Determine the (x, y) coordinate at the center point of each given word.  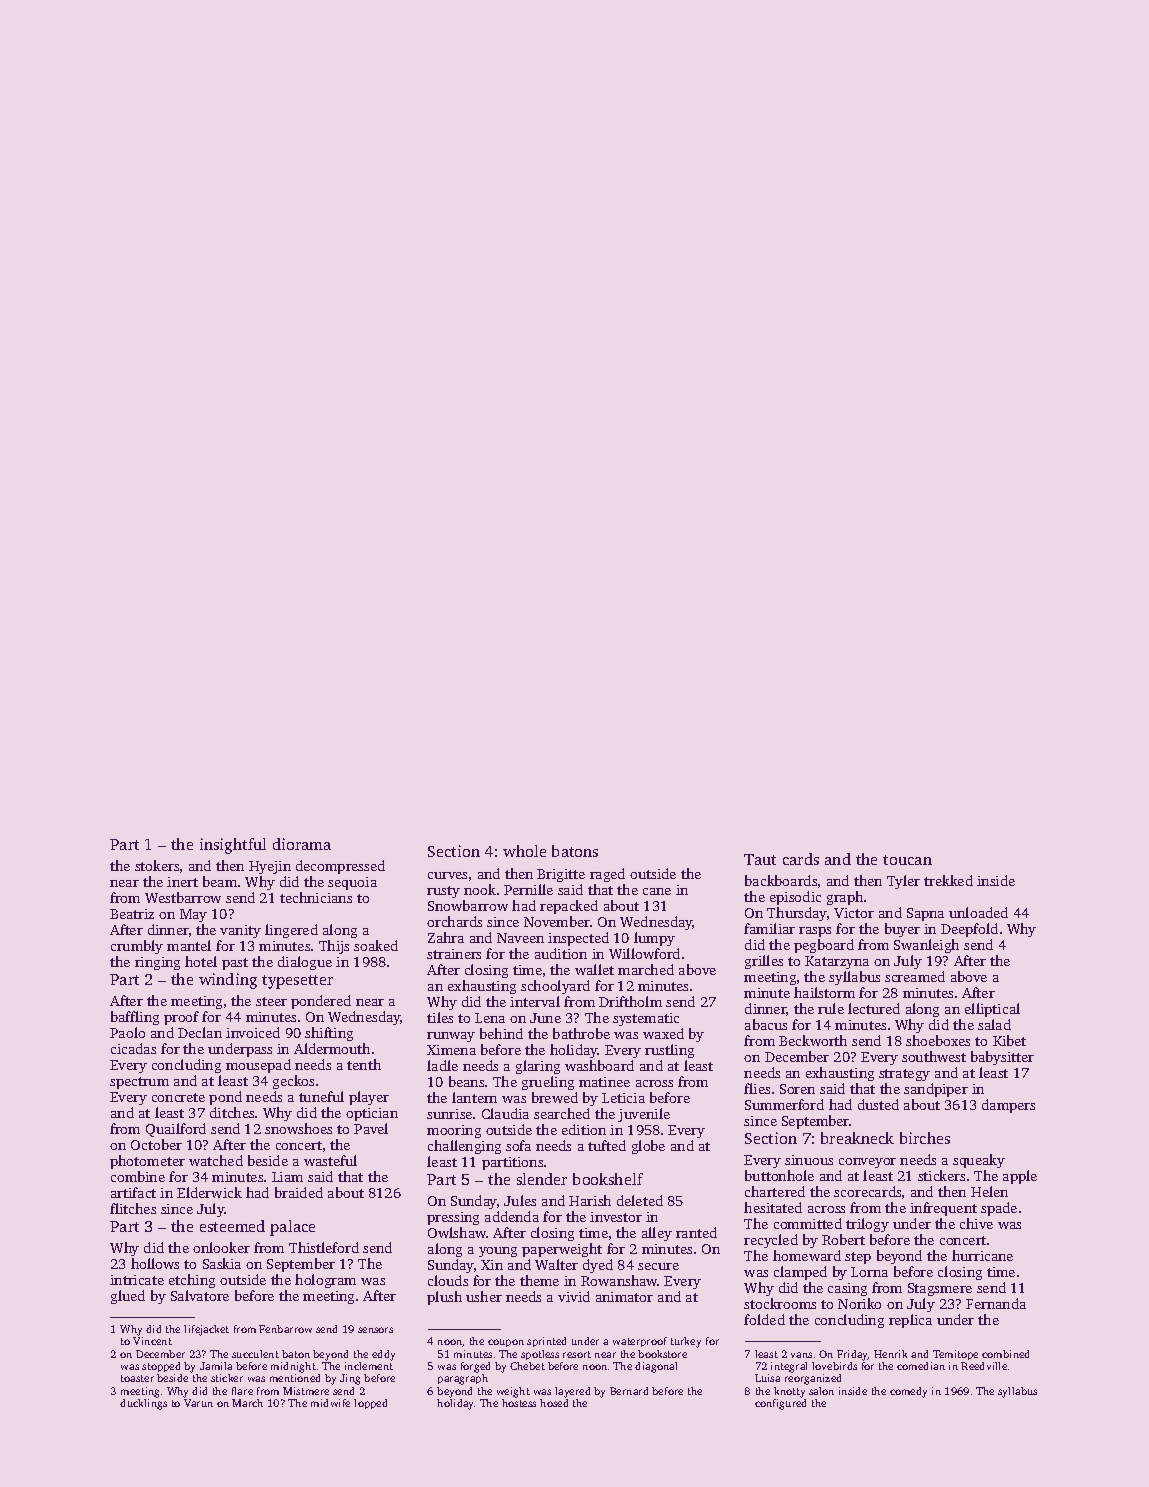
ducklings (143, 1404)
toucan (907, 860)
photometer (147, 1162)
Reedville (984, 1366)
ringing (157, 963)
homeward (807, 1255)
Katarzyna (837, 962)
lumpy (654, 939)
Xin (492, 1265)
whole (524, 851)
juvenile (644, 1115)
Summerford (784, 1104)
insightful (233, 846)
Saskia (222, 1263)
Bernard (629, 1391)
